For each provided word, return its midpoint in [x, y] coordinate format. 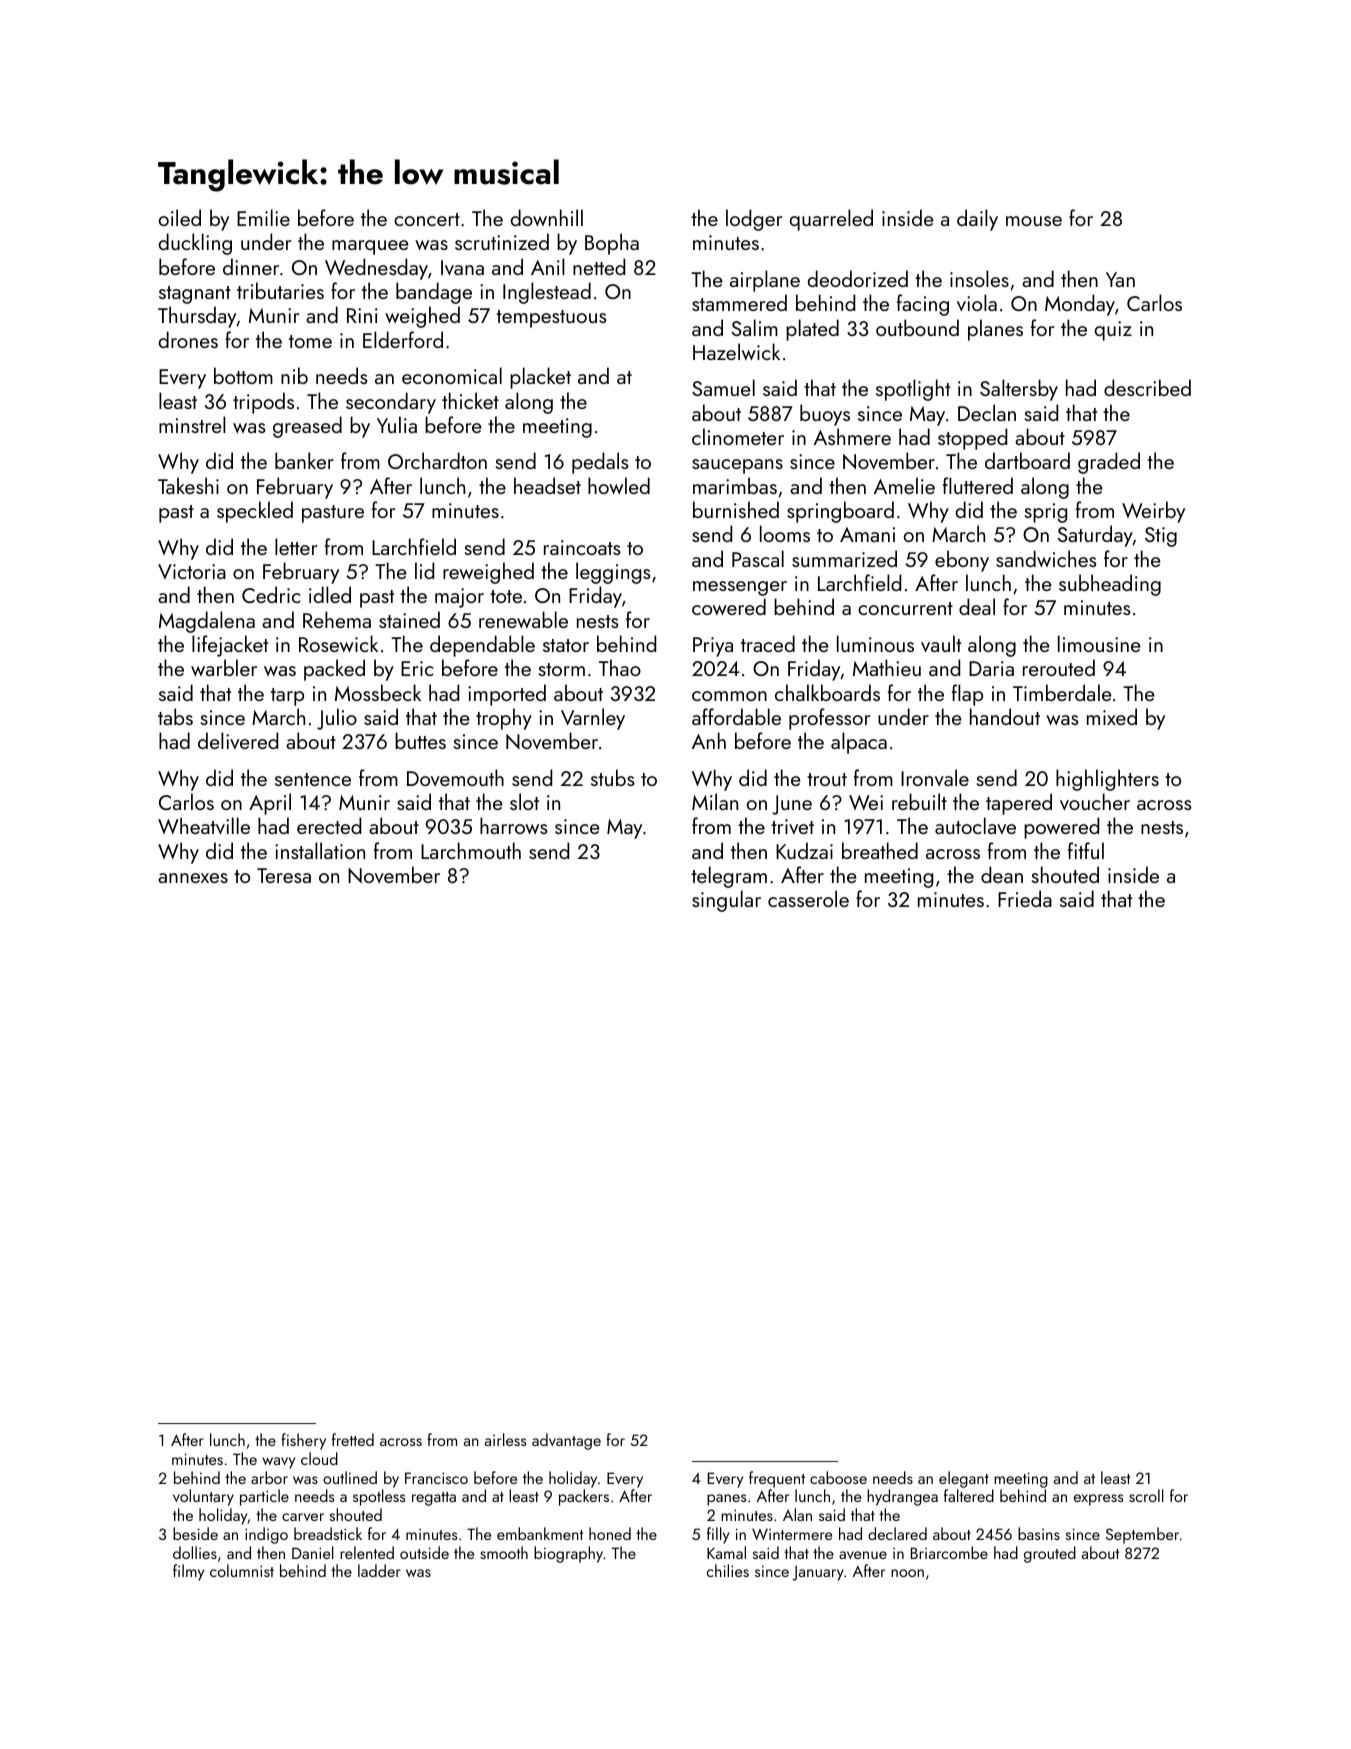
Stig [1161, 537]
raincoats [582, 547]
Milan [715, 801]
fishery [303, 1441]
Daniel [313, 1552]
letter [296, 546]
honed [610, 1533]
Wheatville [204, 825]
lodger [754, 220]
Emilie [263, 217]
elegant [964, 1479]
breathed [880, 850]
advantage [566, 1441]
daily [977, 220]
